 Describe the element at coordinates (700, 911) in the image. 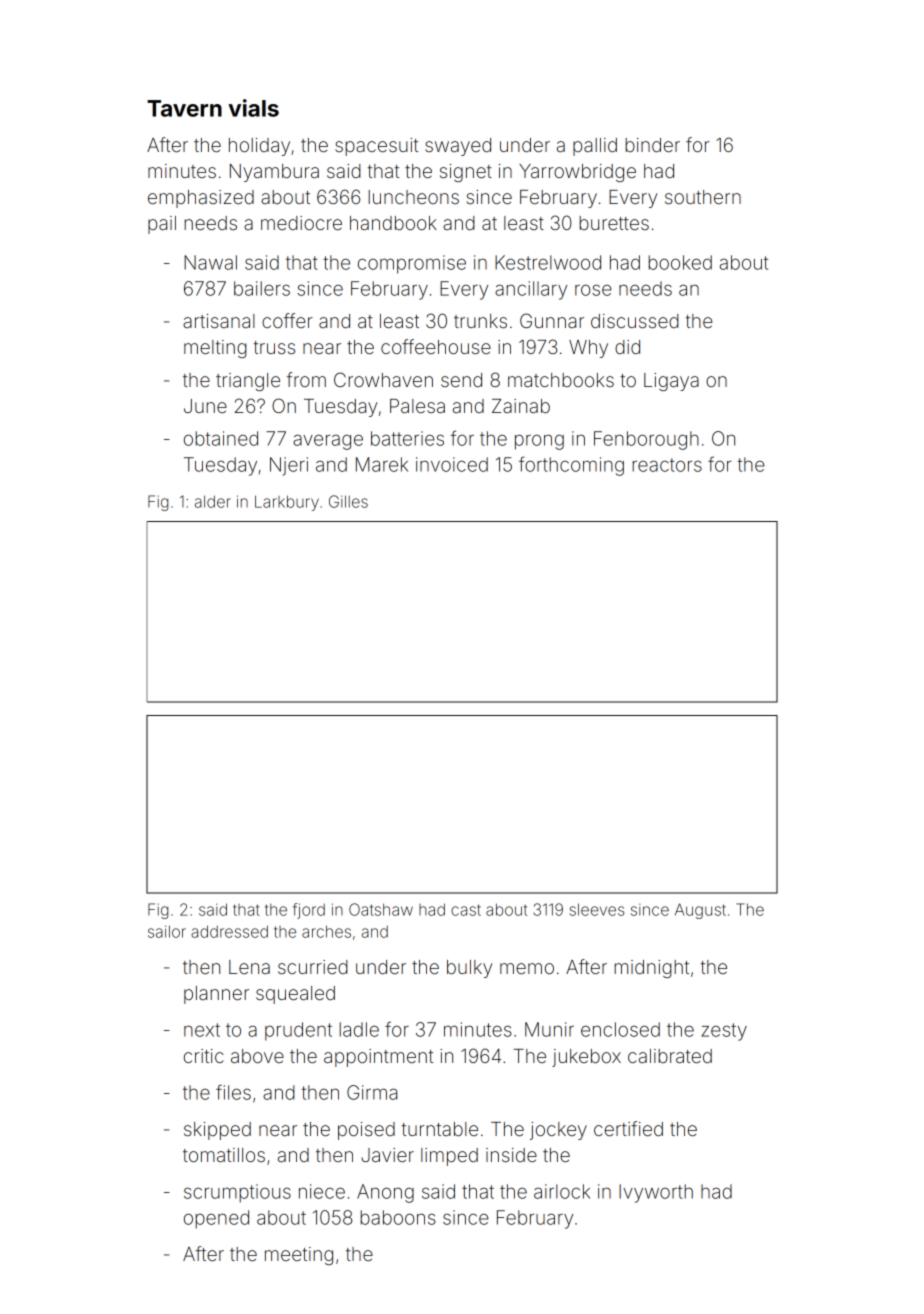

I see `August` at that location.
